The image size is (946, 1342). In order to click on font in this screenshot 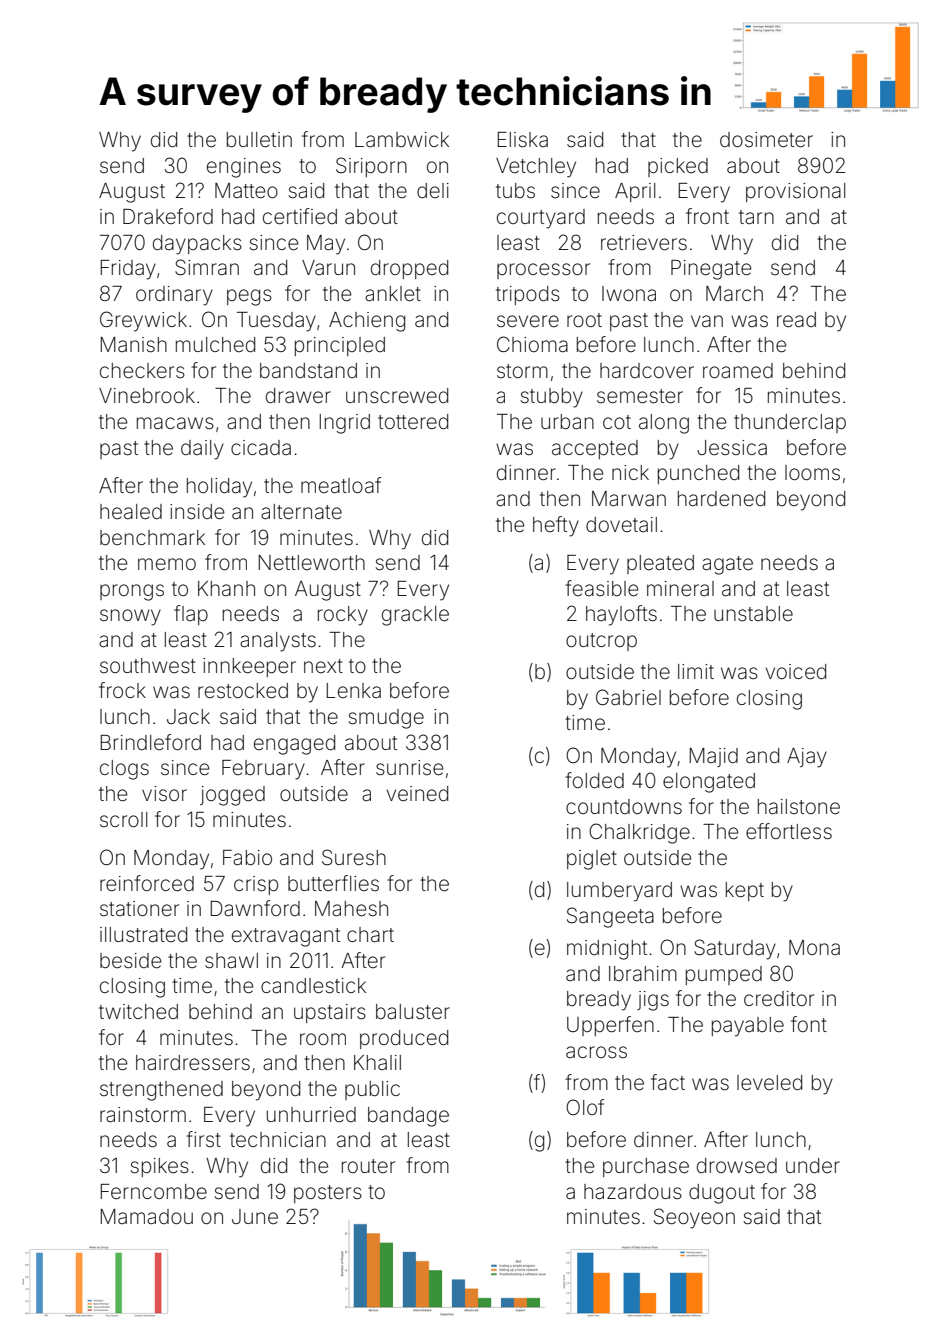, I will do `click(809, 1024)`.
